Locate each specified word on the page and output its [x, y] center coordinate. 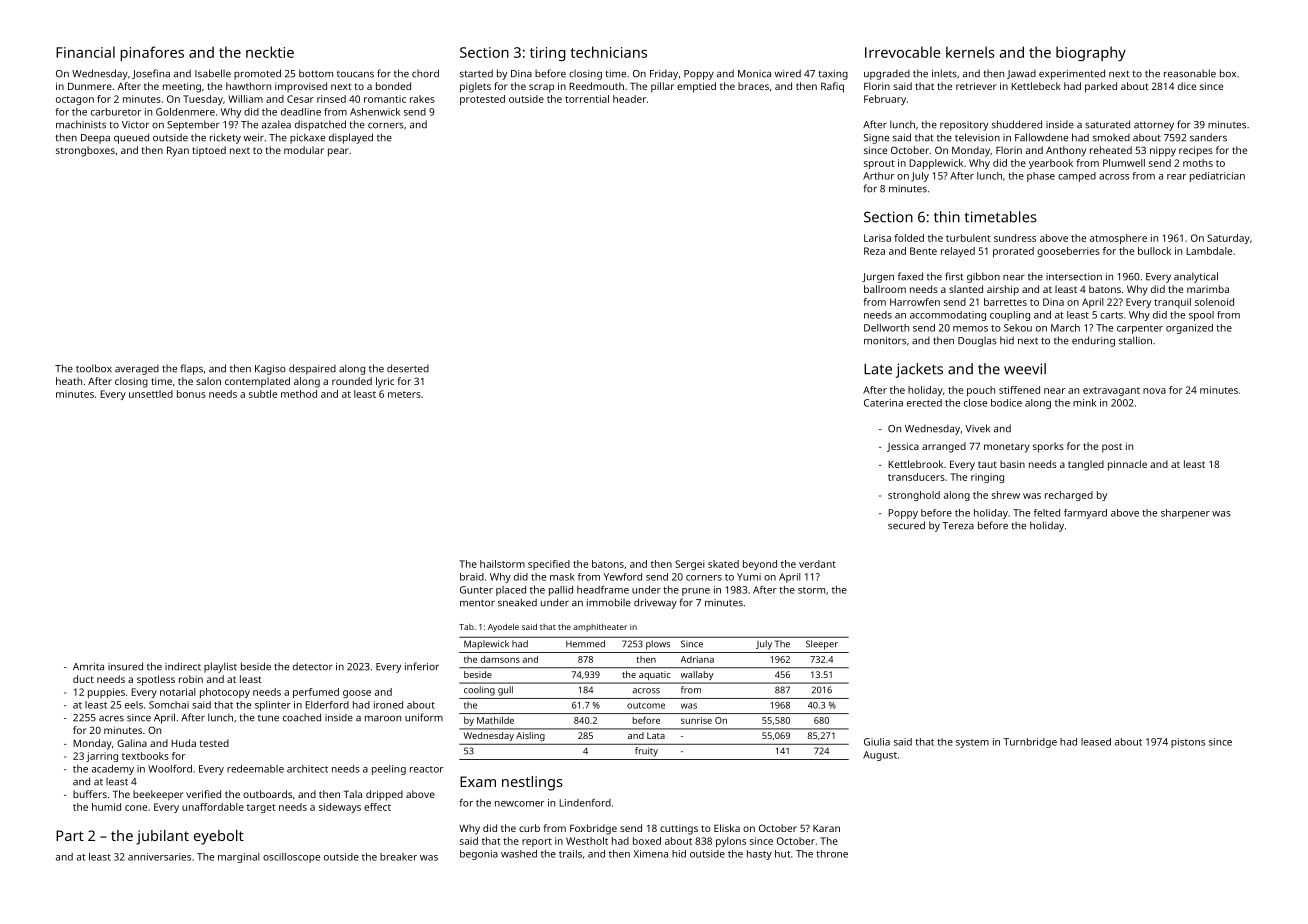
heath [69, 381]
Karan [826, 828]
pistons [1188, 743]
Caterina [883, 403]
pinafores [152, 54]
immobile [609, 602]
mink [1084, 403]
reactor [426, 769]
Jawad [1021, 74]
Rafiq [832, 87]
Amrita [88, 667]
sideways [340, 808]
